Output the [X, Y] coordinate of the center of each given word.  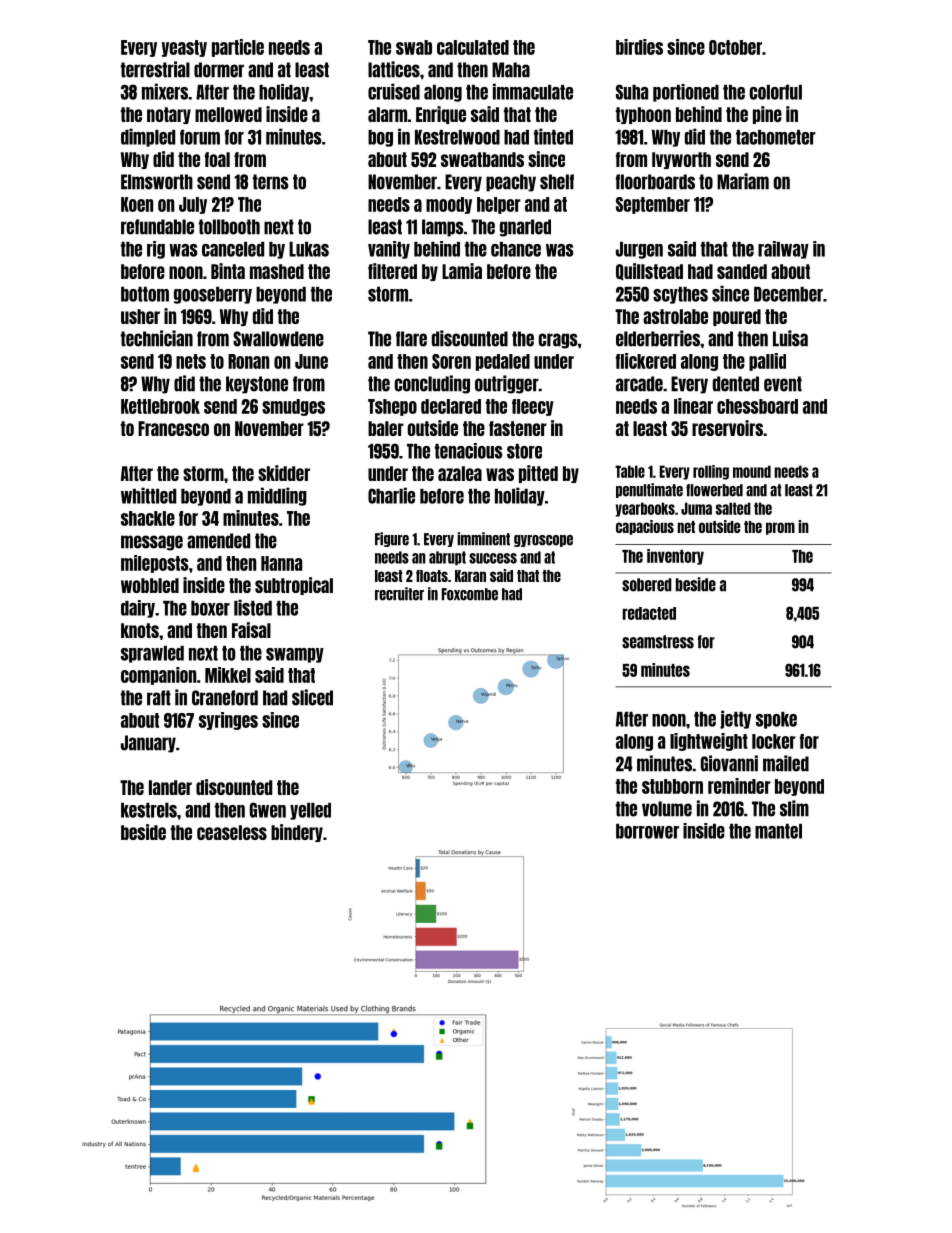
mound [752, 471]
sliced [312, 697]
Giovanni [729, 763]
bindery [297, 833]
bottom [145, 294]
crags [558, 341]
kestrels [149, 810]
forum [200, 137]
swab [414, 47]
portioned [686, 93]
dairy [138, 609]
